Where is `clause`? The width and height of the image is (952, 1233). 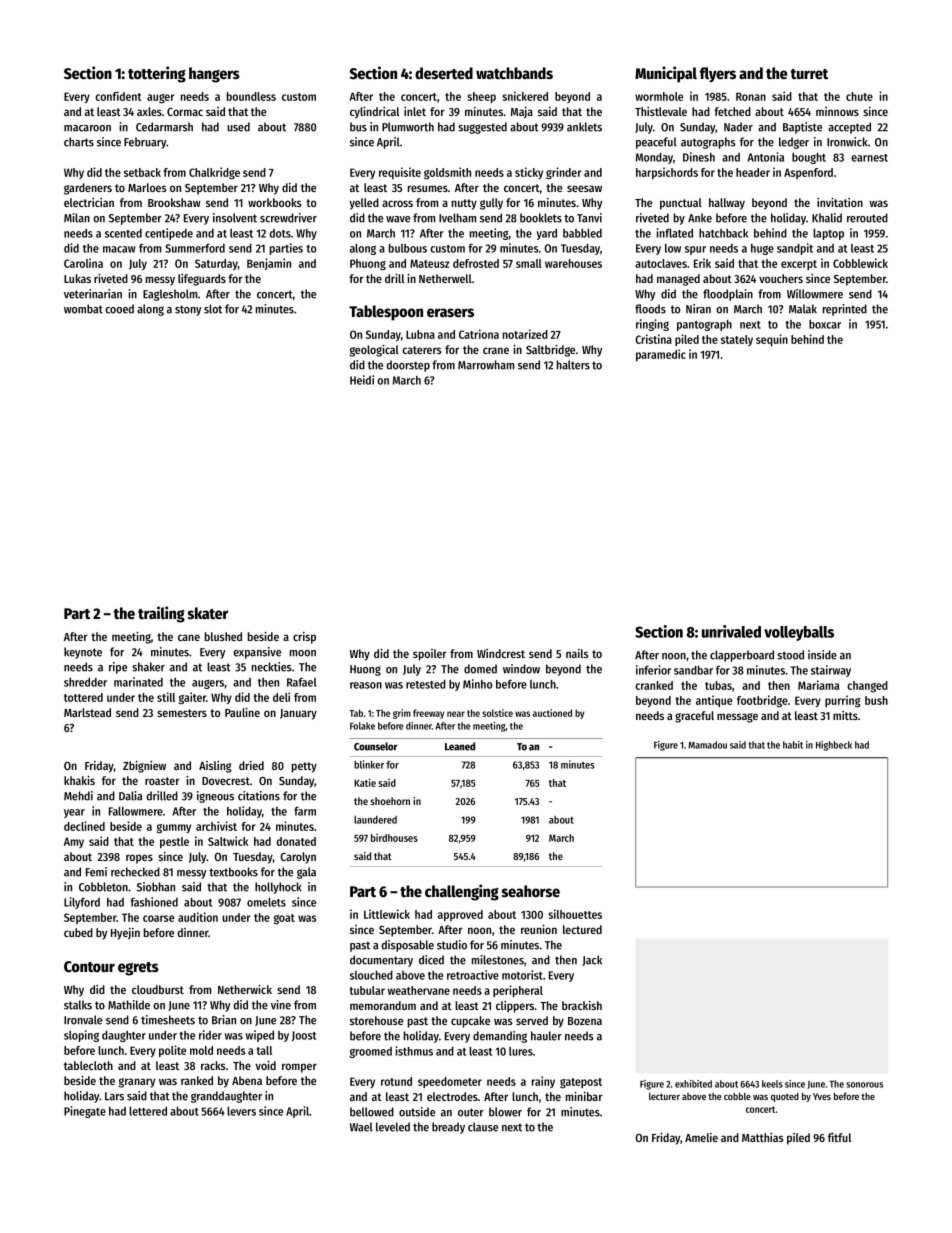
clause is located at coordinates (483, 1127).
